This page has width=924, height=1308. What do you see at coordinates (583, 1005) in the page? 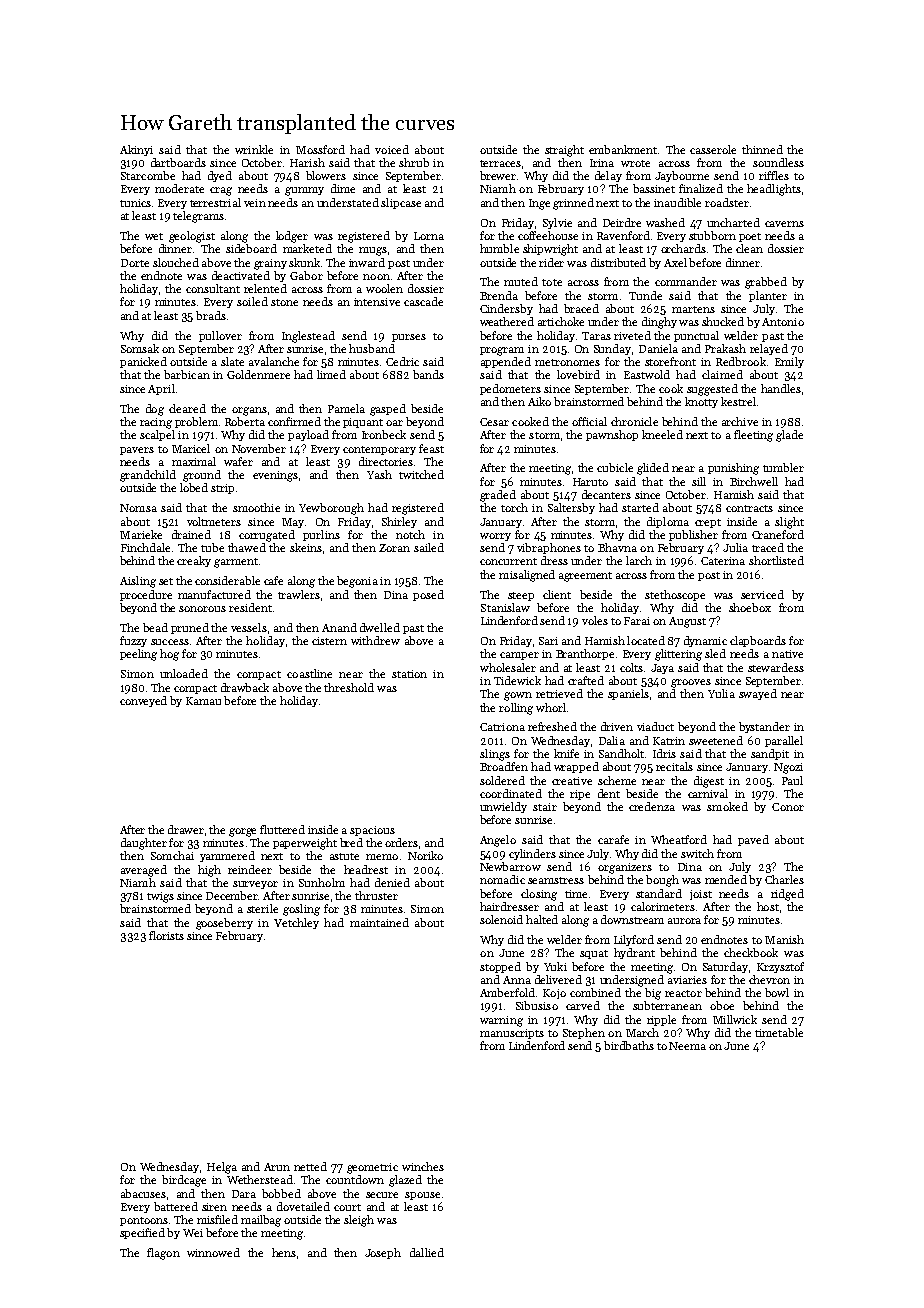
I see `carved` at bounding box center [583, 1005].
